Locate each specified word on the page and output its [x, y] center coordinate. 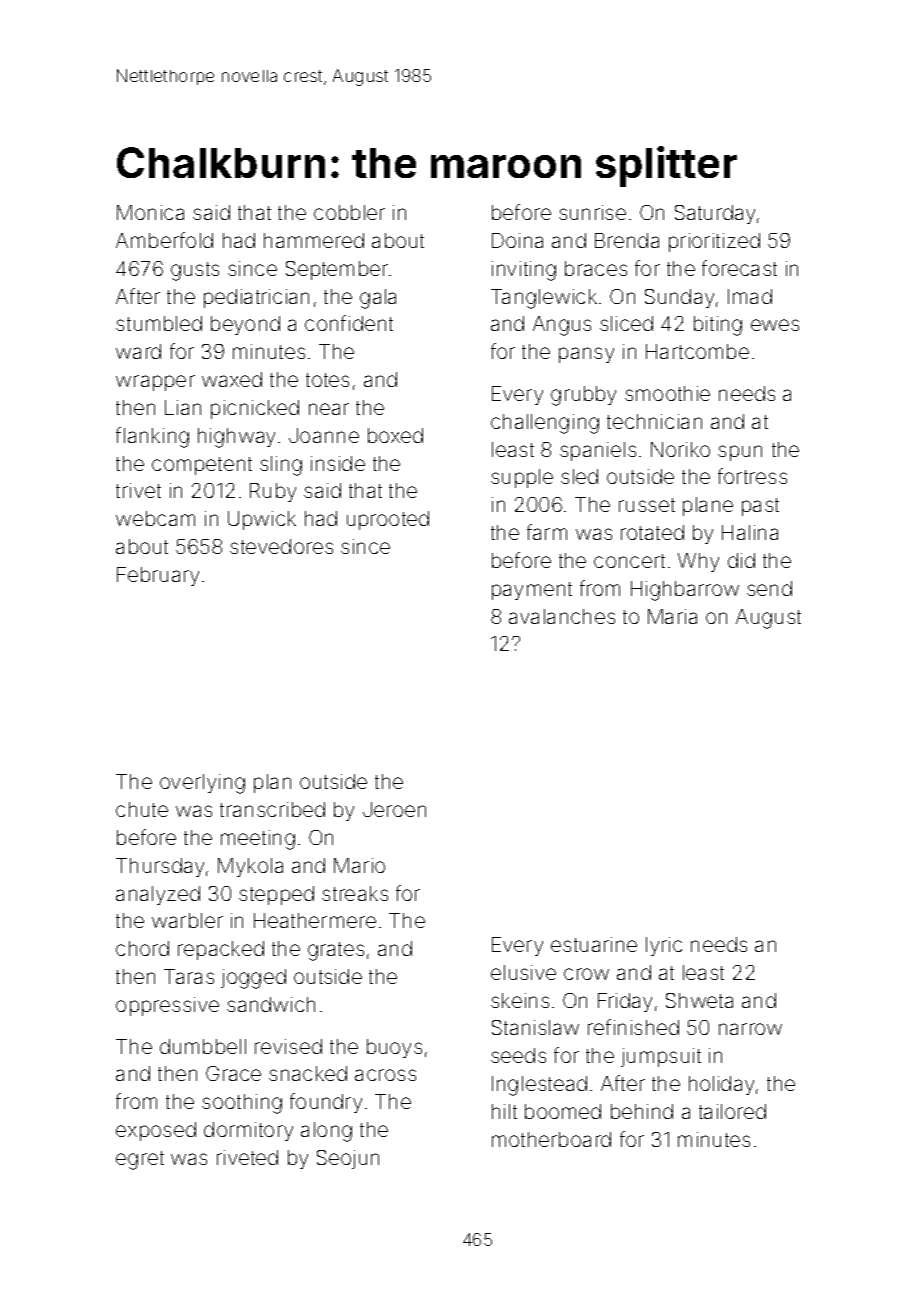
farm [547, 532]
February [158, 576]
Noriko [680, 449]
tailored [732, 1111]
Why [698, 562]
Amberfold [164, 240]
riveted [247, 1157]
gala [378, 299]
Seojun [348, 1159]
